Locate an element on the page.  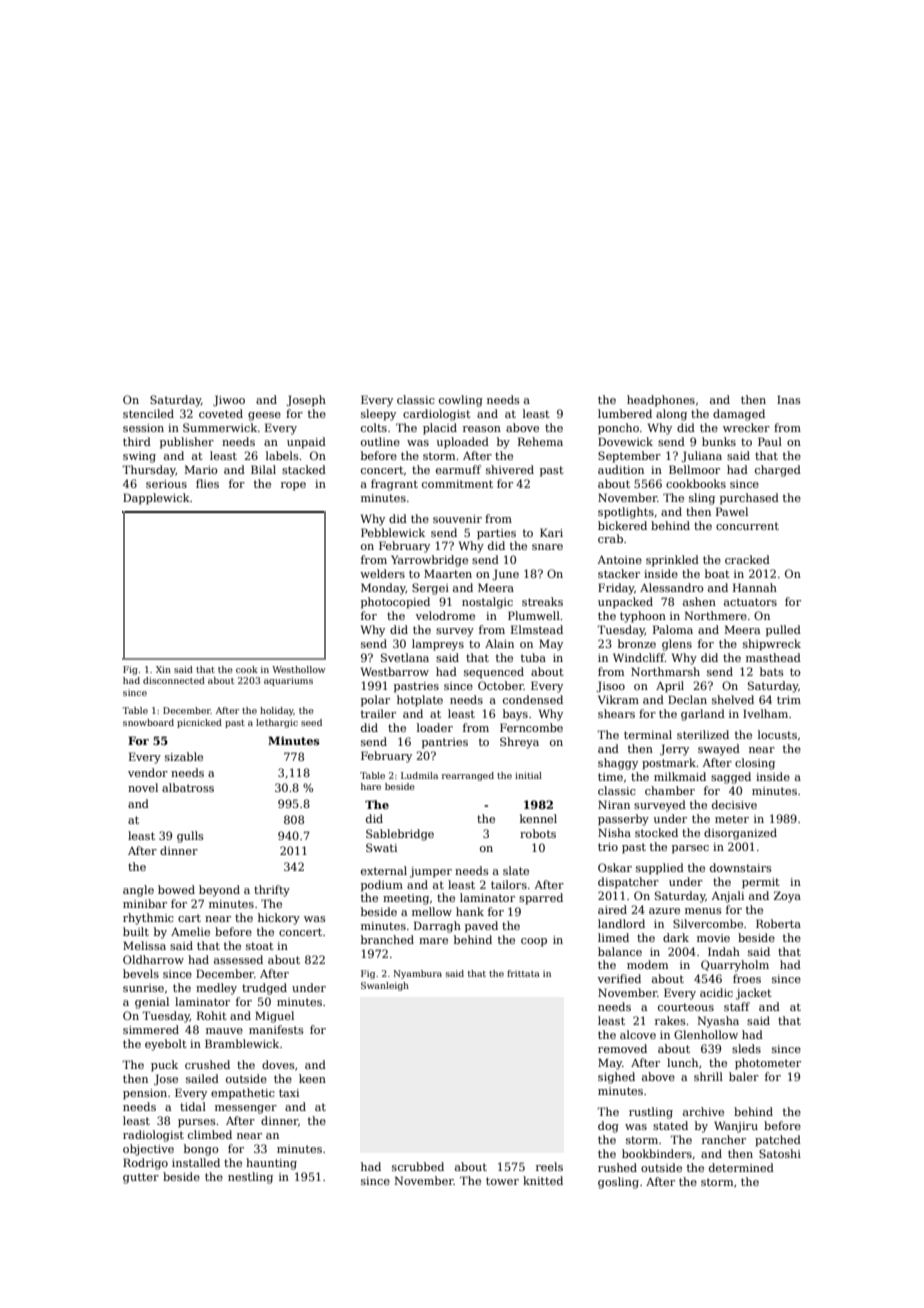
Niran is located at coordinates (614, 804).
